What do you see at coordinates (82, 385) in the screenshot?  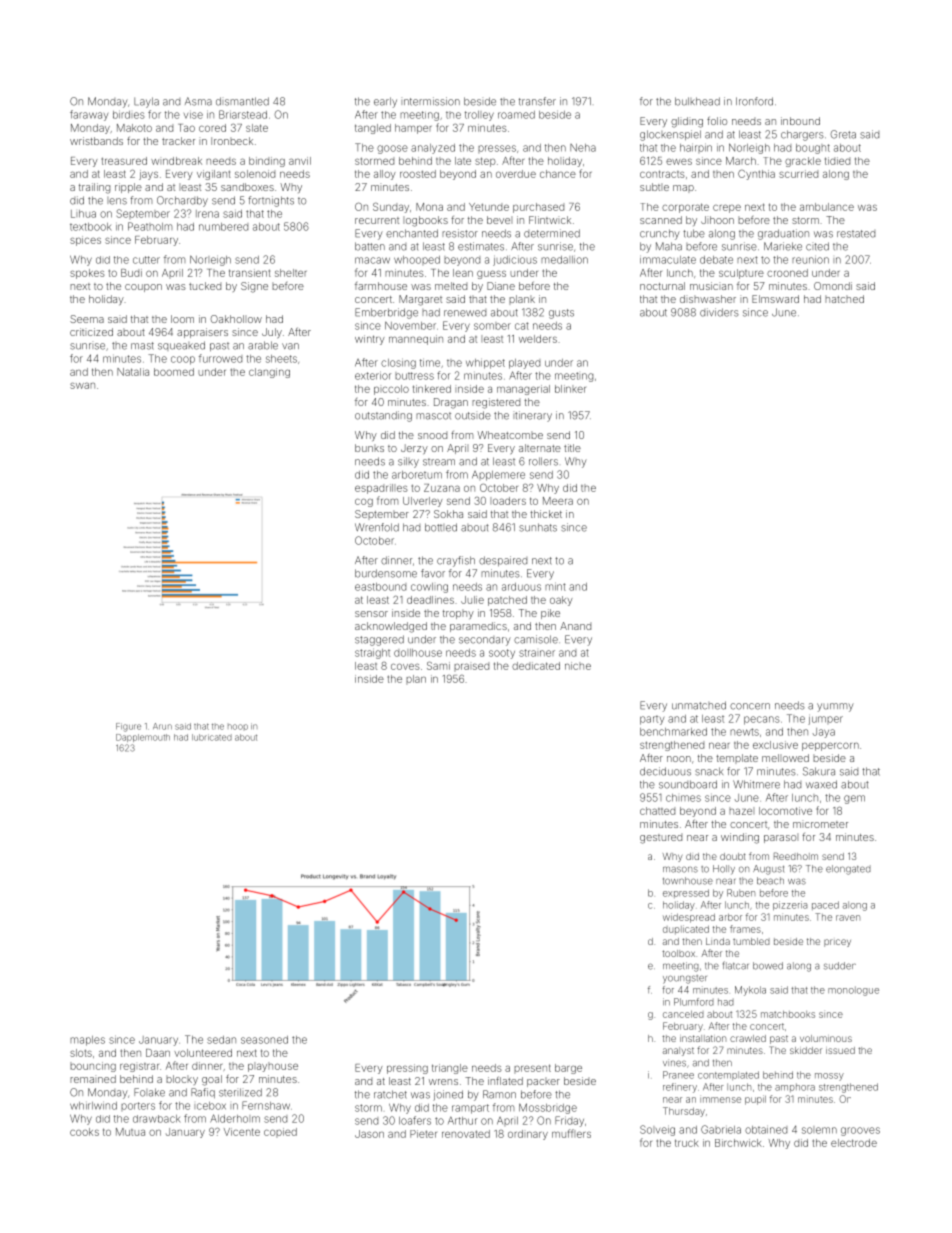 I see `swan` at bounding box center [82, 385].
